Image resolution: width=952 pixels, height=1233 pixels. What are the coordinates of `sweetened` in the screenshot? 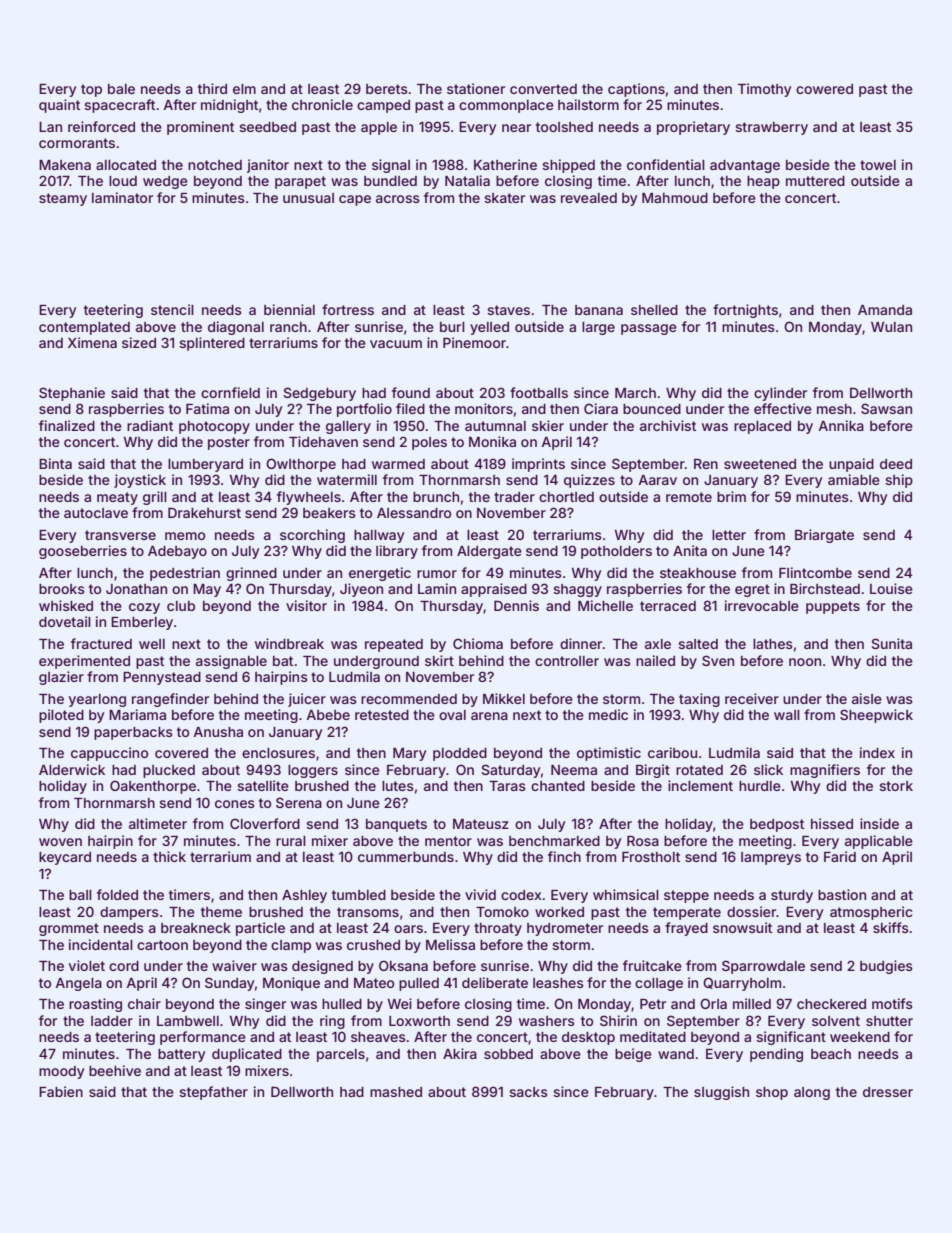 It's located at (760, 464).
